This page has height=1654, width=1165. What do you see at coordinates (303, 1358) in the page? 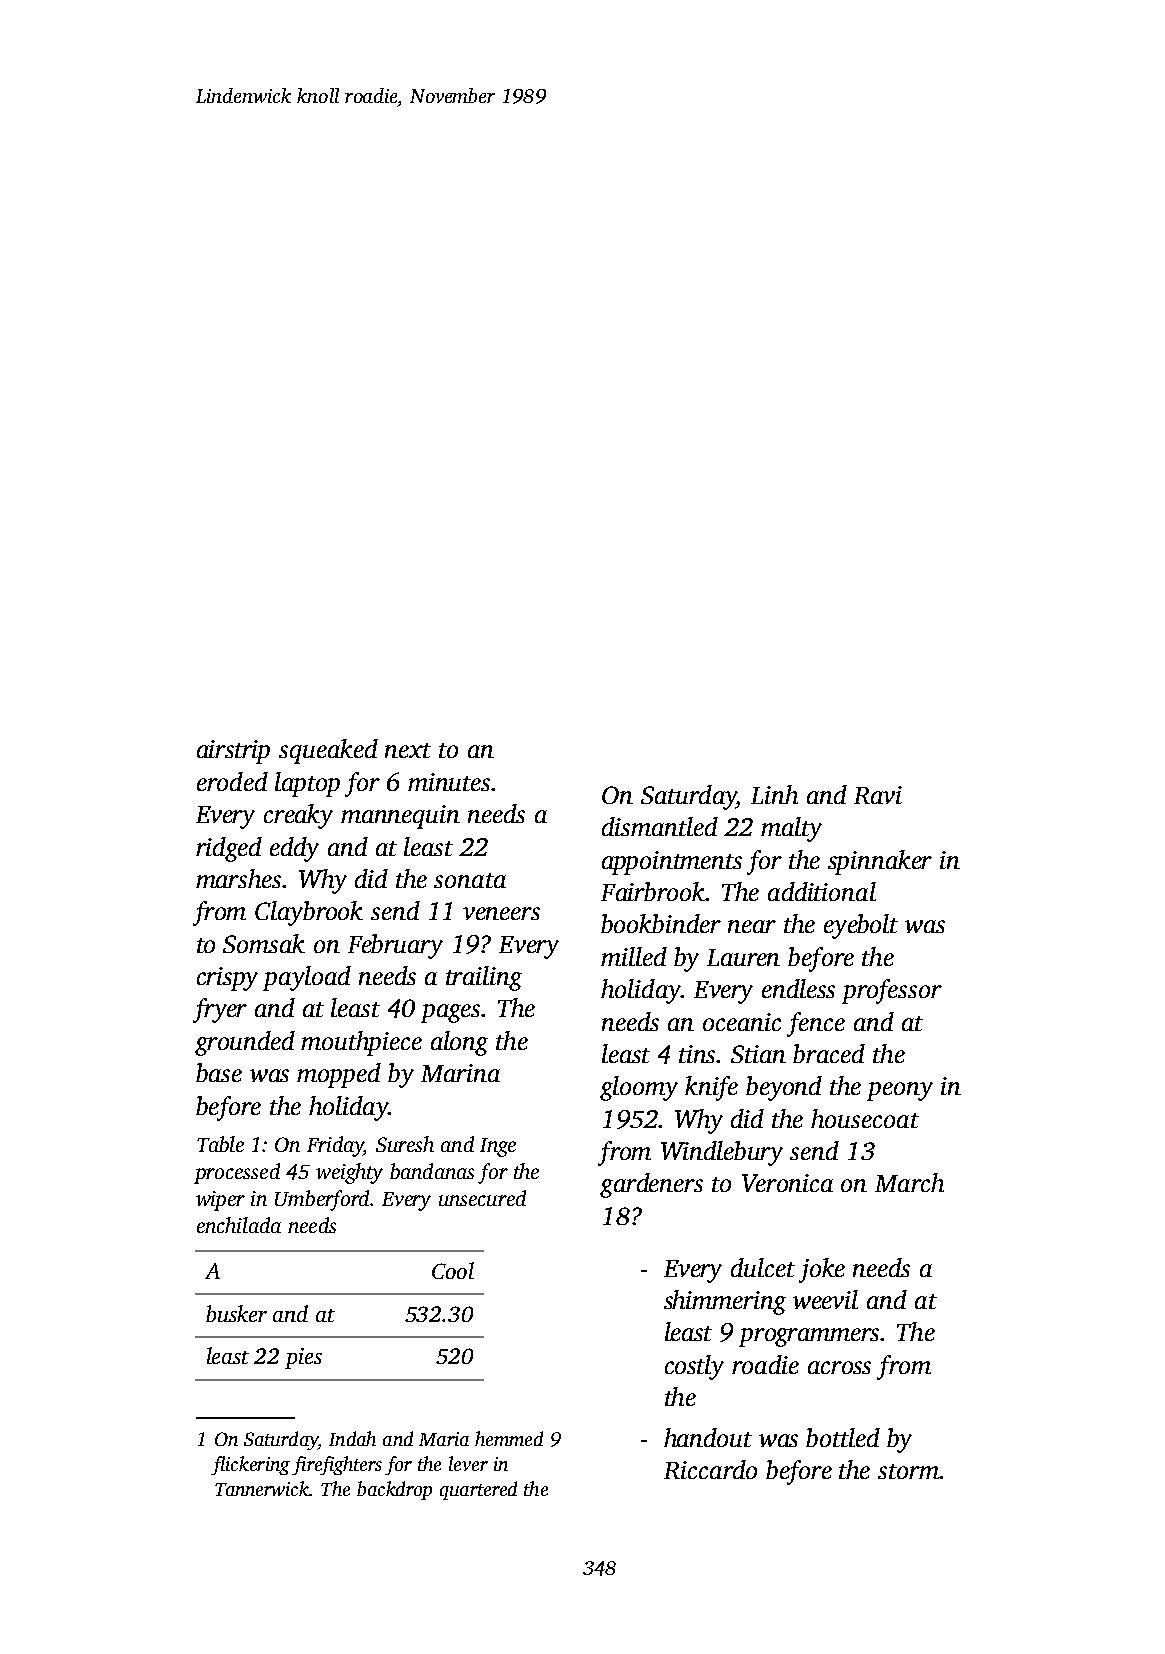
I see `pies` at bounding box center [303, 1358].
